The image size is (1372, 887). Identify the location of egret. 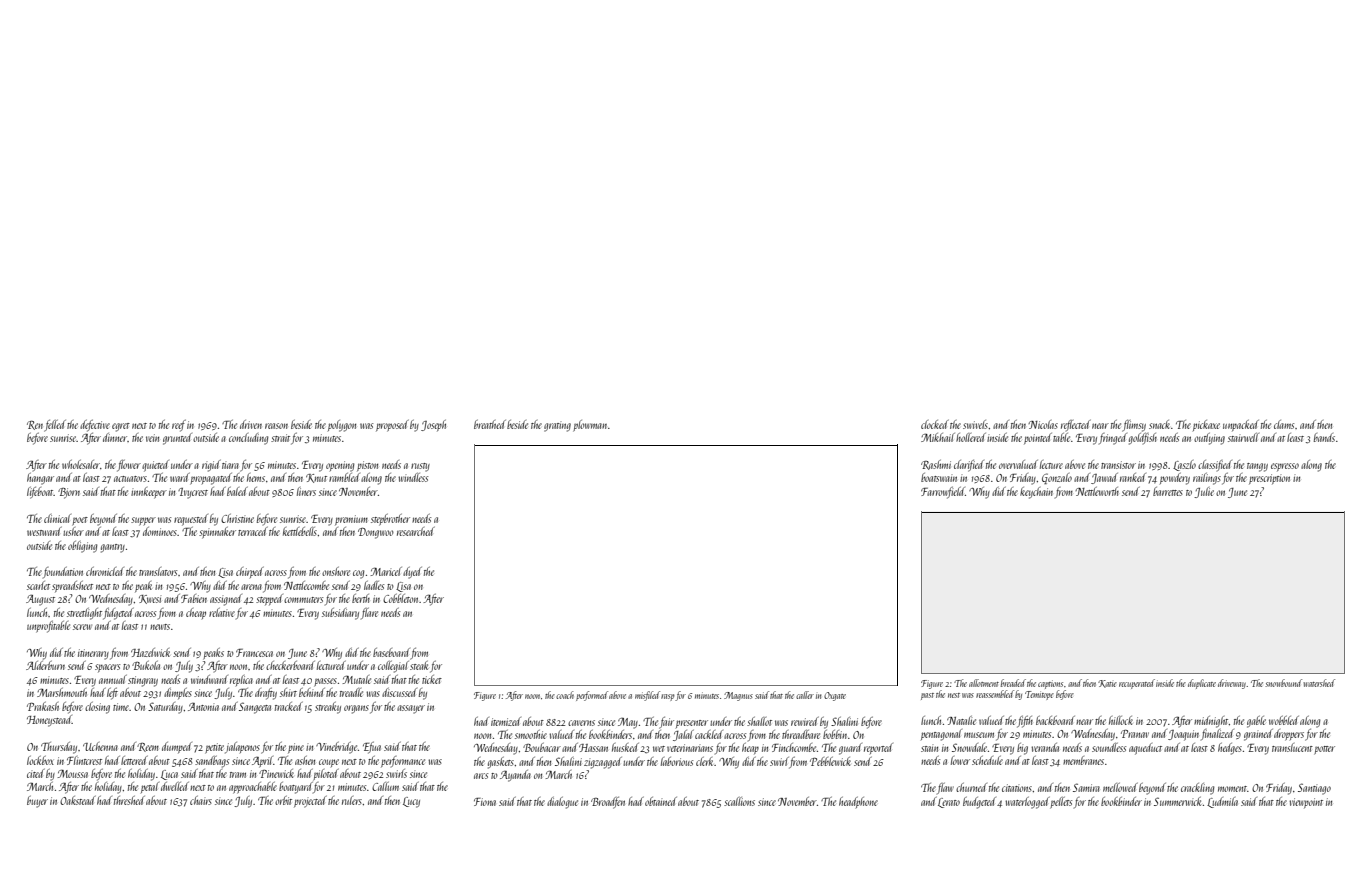
(121, 427).
